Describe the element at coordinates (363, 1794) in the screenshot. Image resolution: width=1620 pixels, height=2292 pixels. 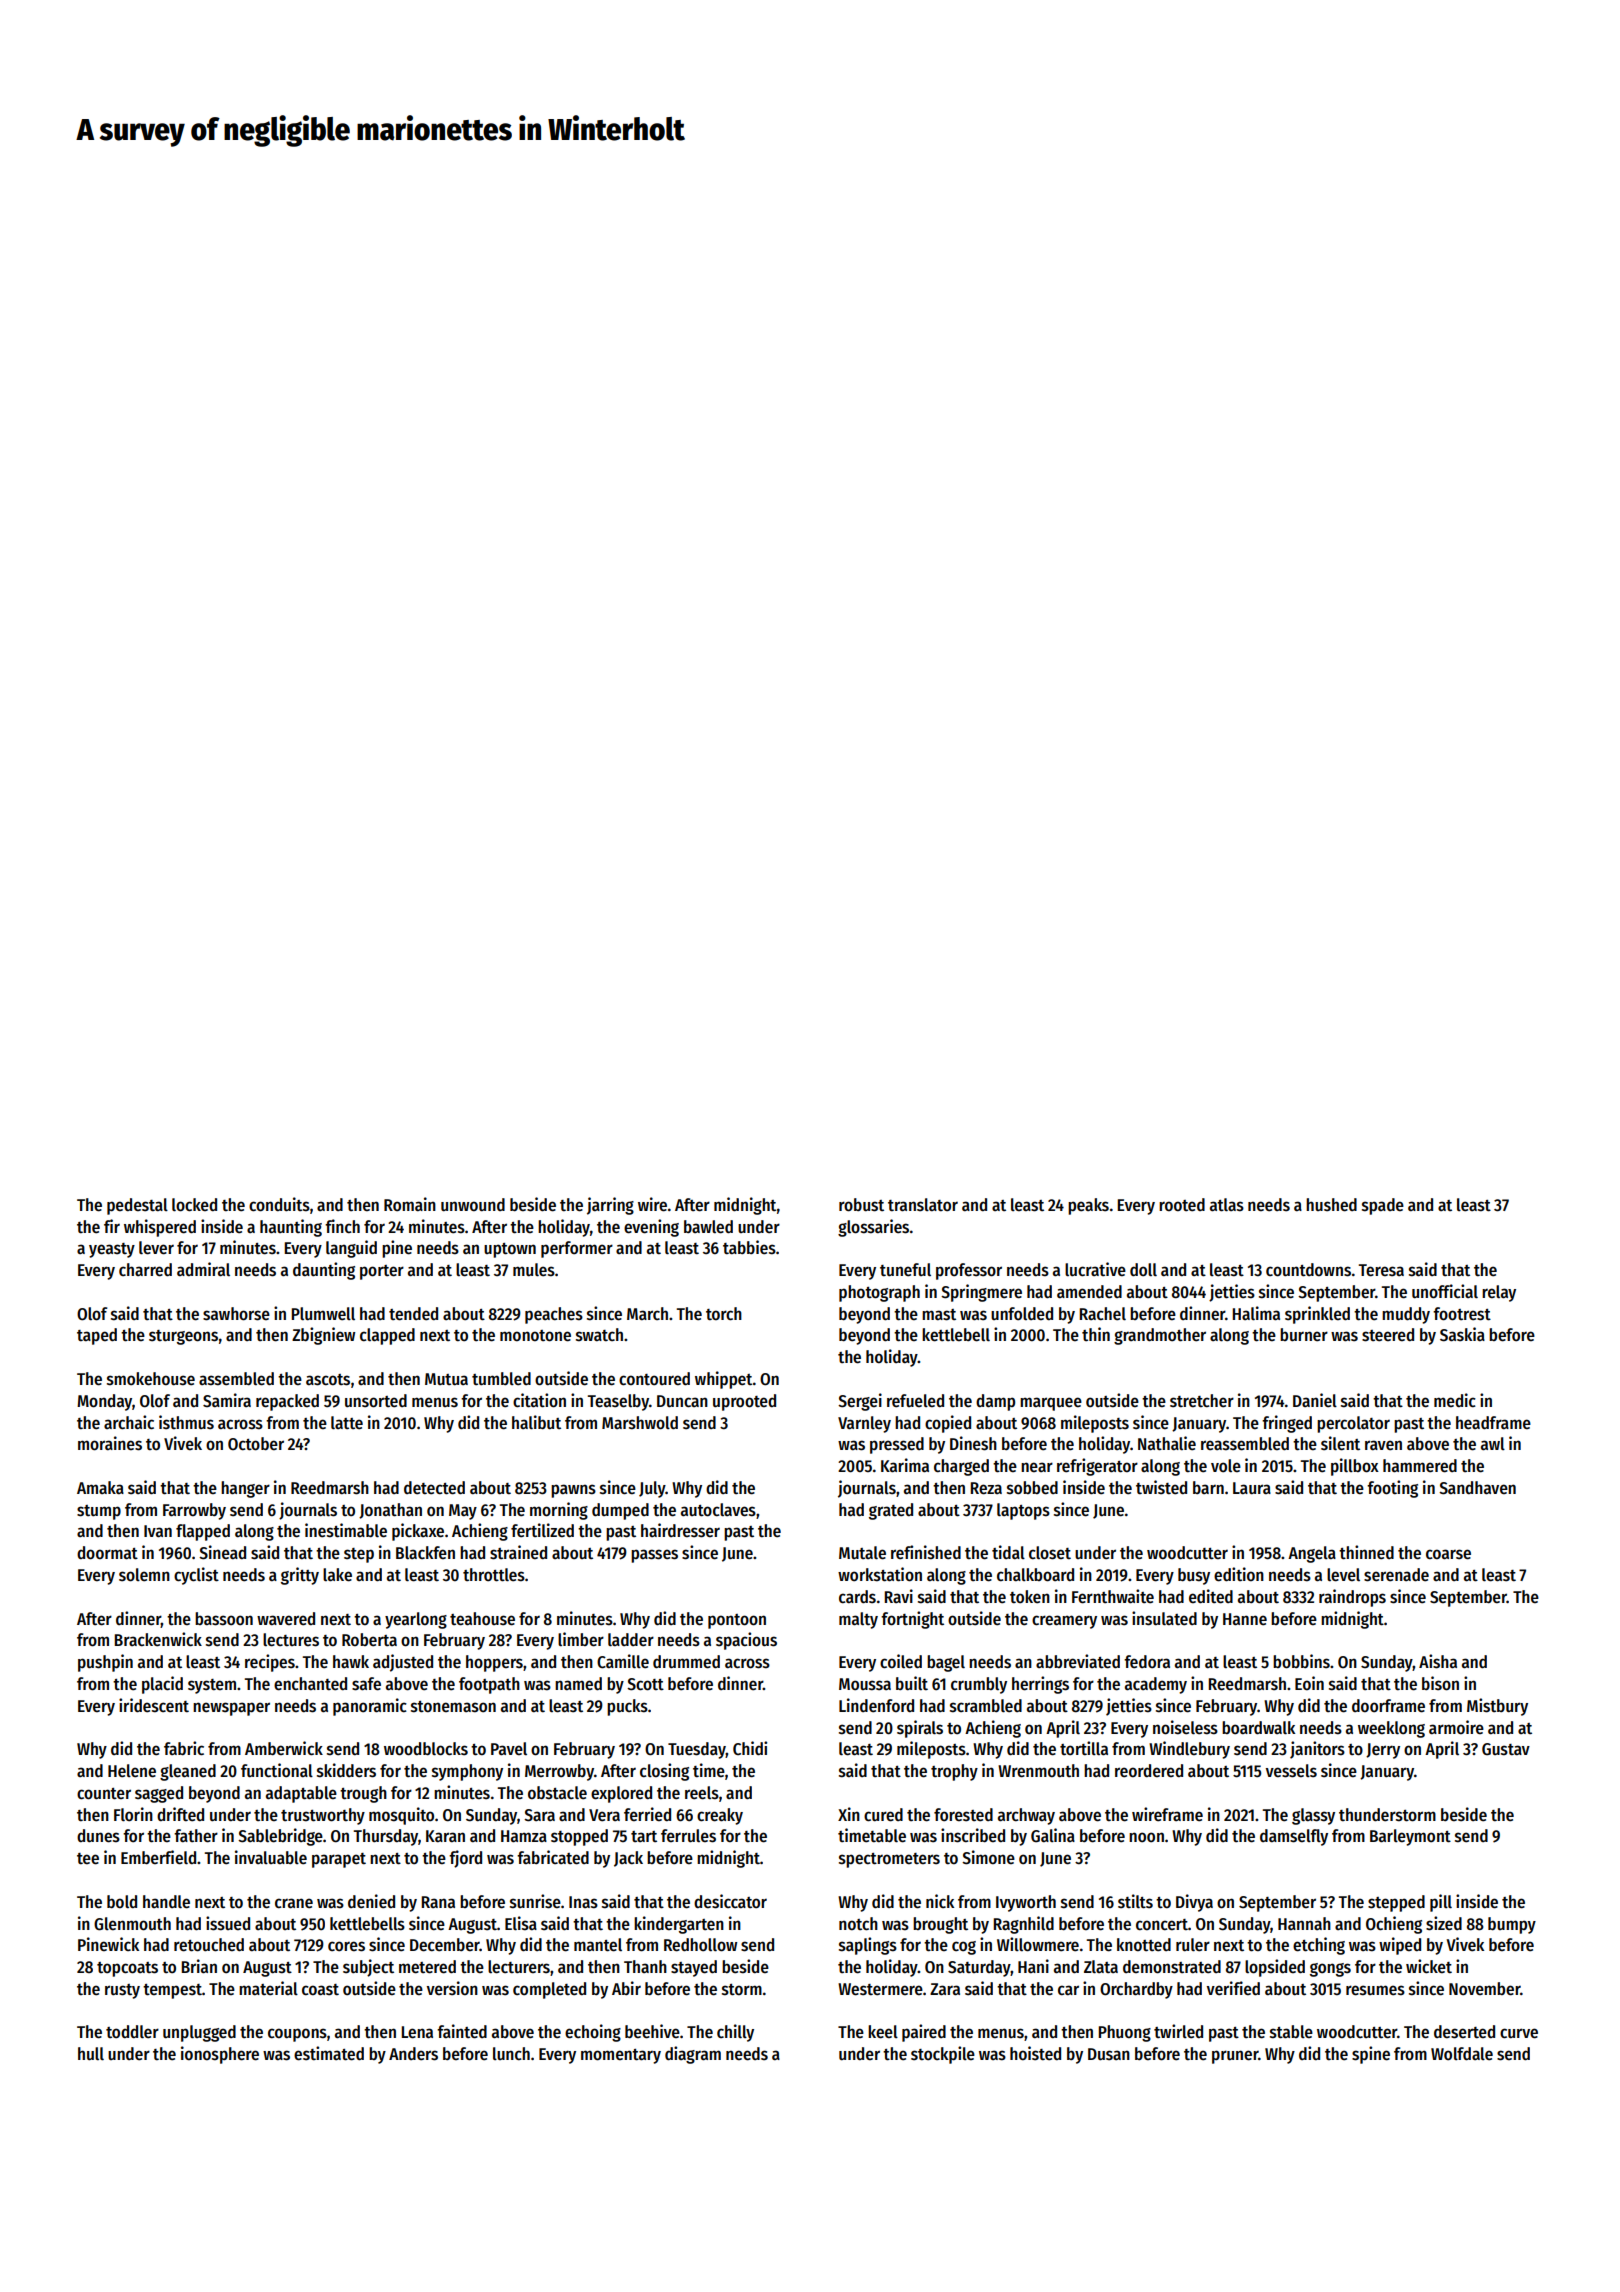
I see `trough` at that location.
